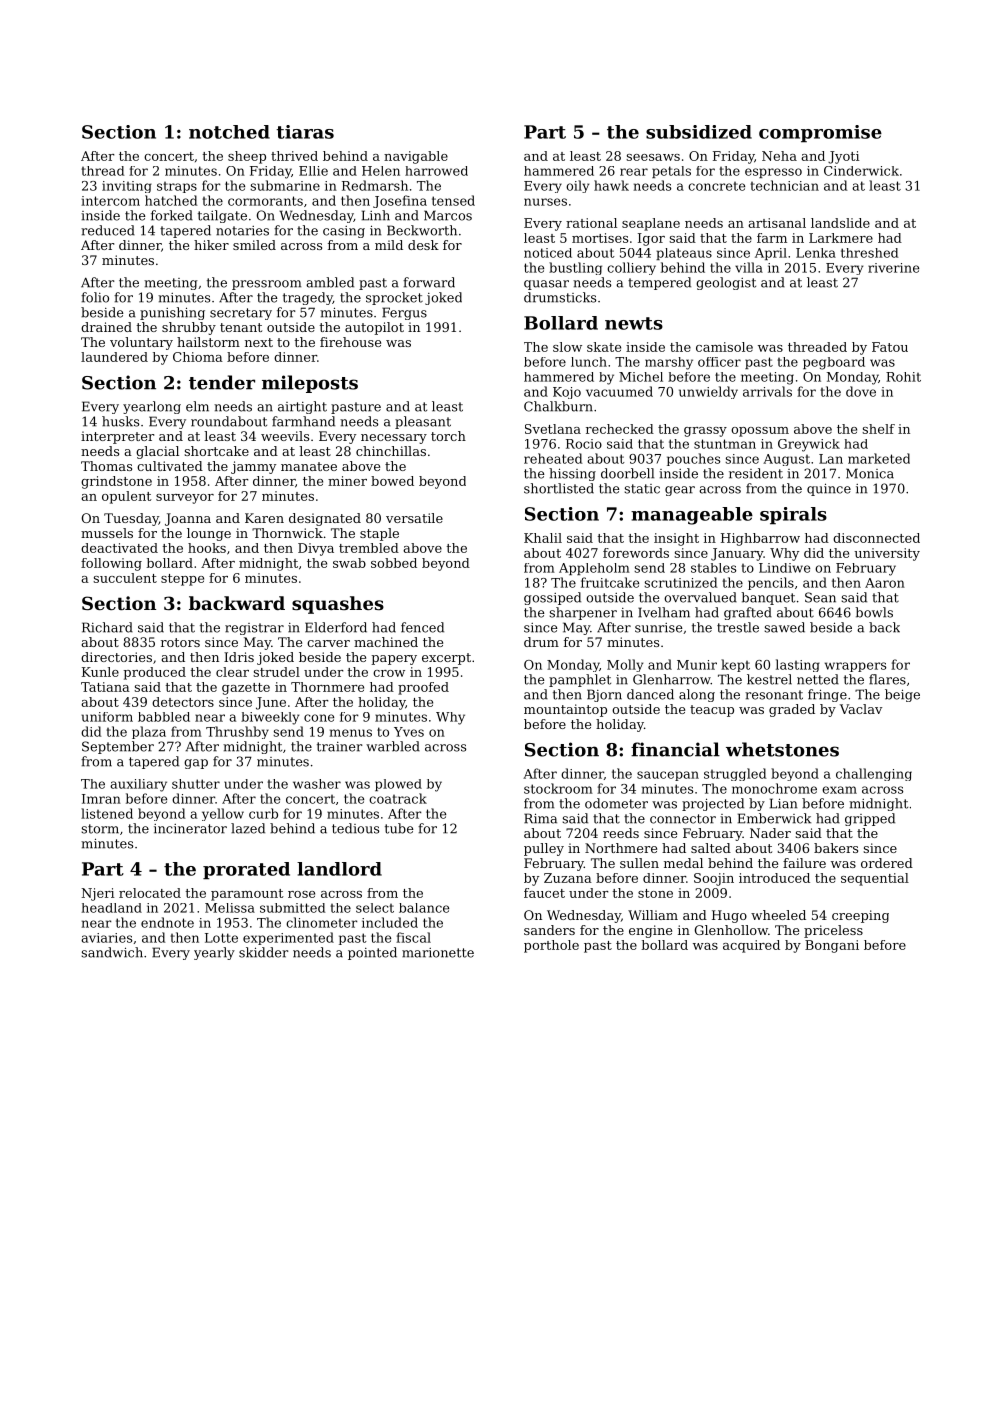 This screenshot has width=1003, height=1425. What do you see at coordinates (106, 938) in the screenshot?
I see `aviaries` at bounding box center [106, 938].
